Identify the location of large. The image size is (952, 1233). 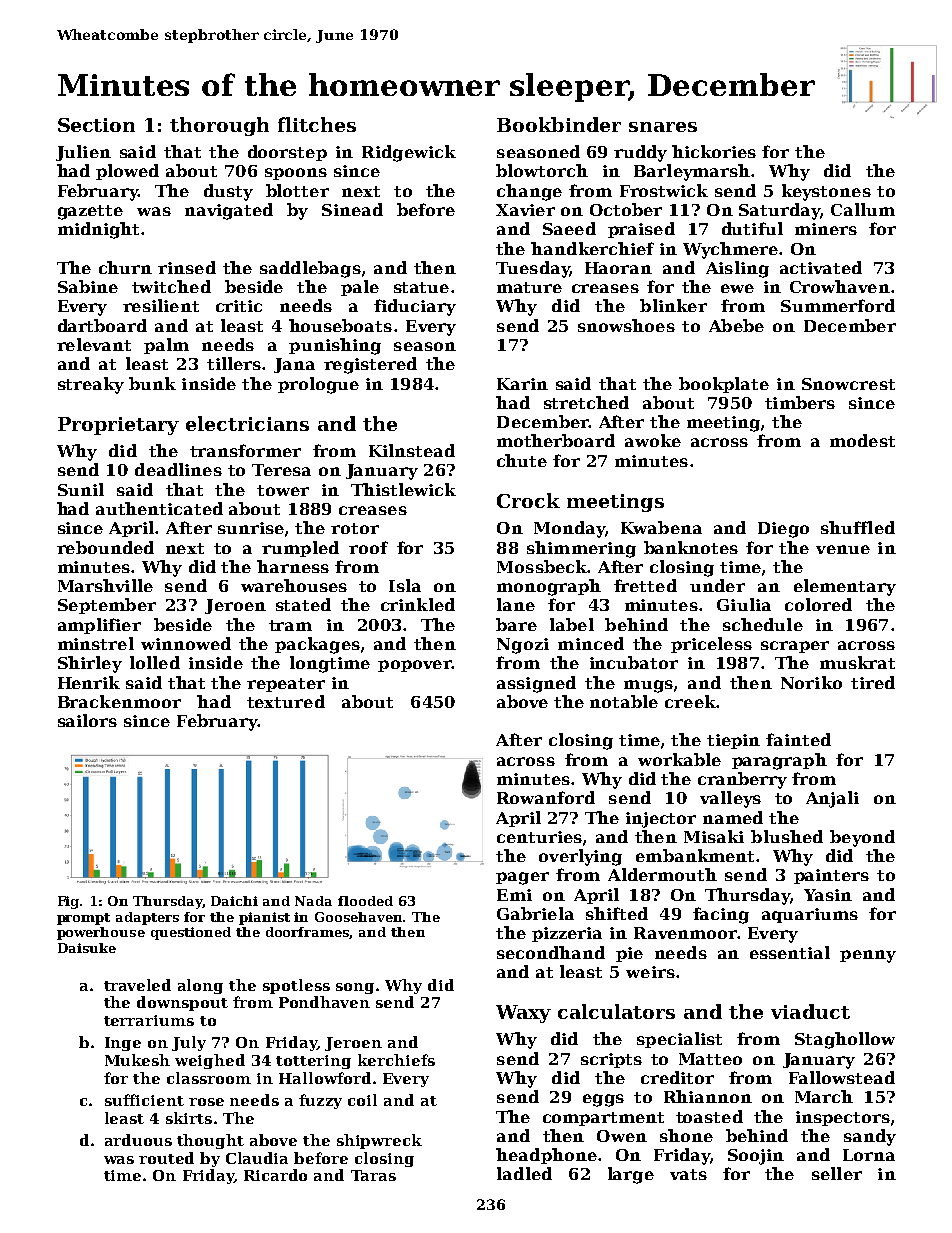
(631, 1175).
